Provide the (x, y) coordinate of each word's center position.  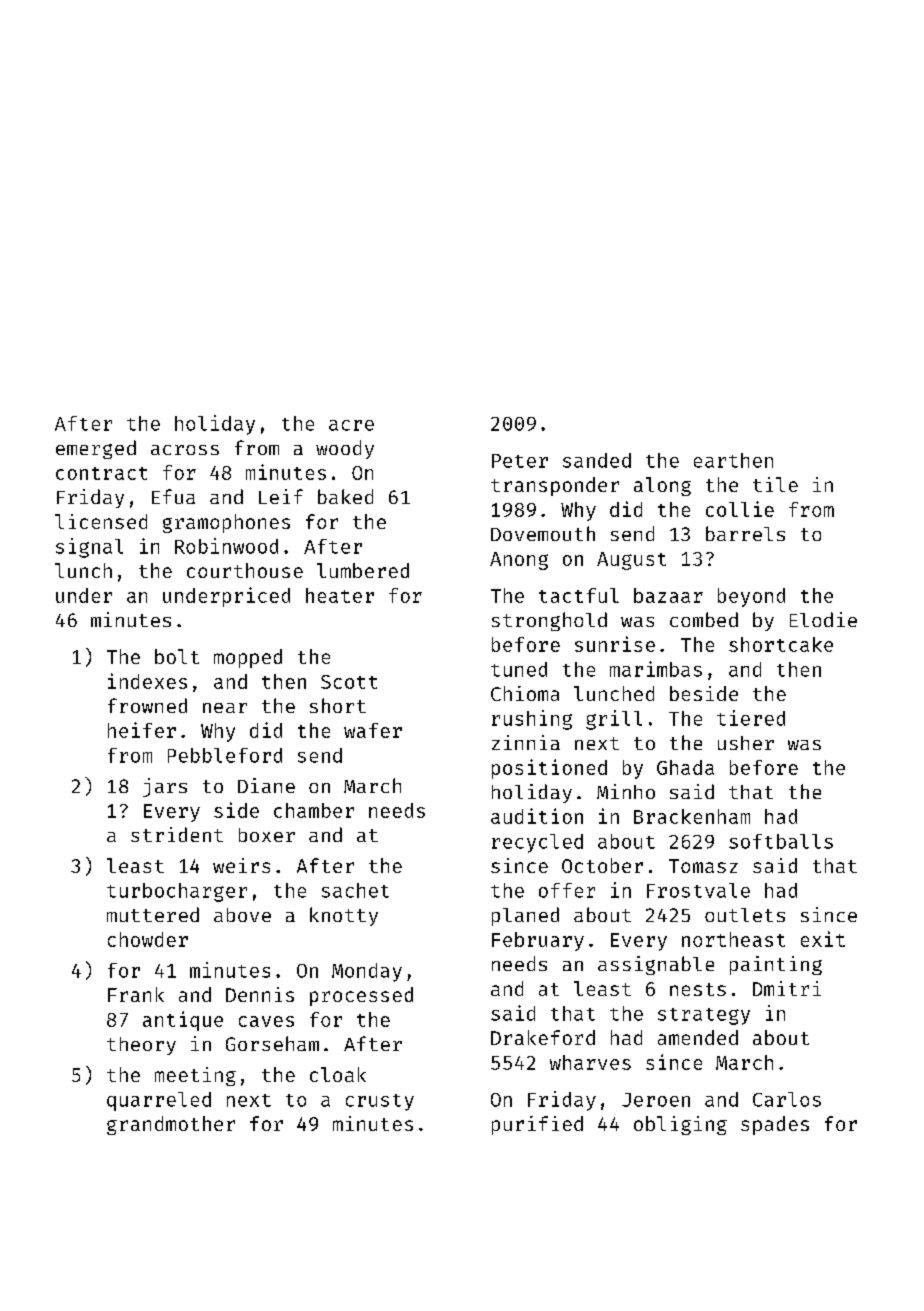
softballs (781, 841)
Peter (520, 461)
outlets (745, 915)
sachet (355, 890)
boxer (267, 835)
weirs (241, 865)
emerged (96, 449)
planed (525, 916)
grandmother (171, 1125)
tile (775, 484)
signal (89, 548)
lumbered (363, 570)
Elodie (823, 619)
